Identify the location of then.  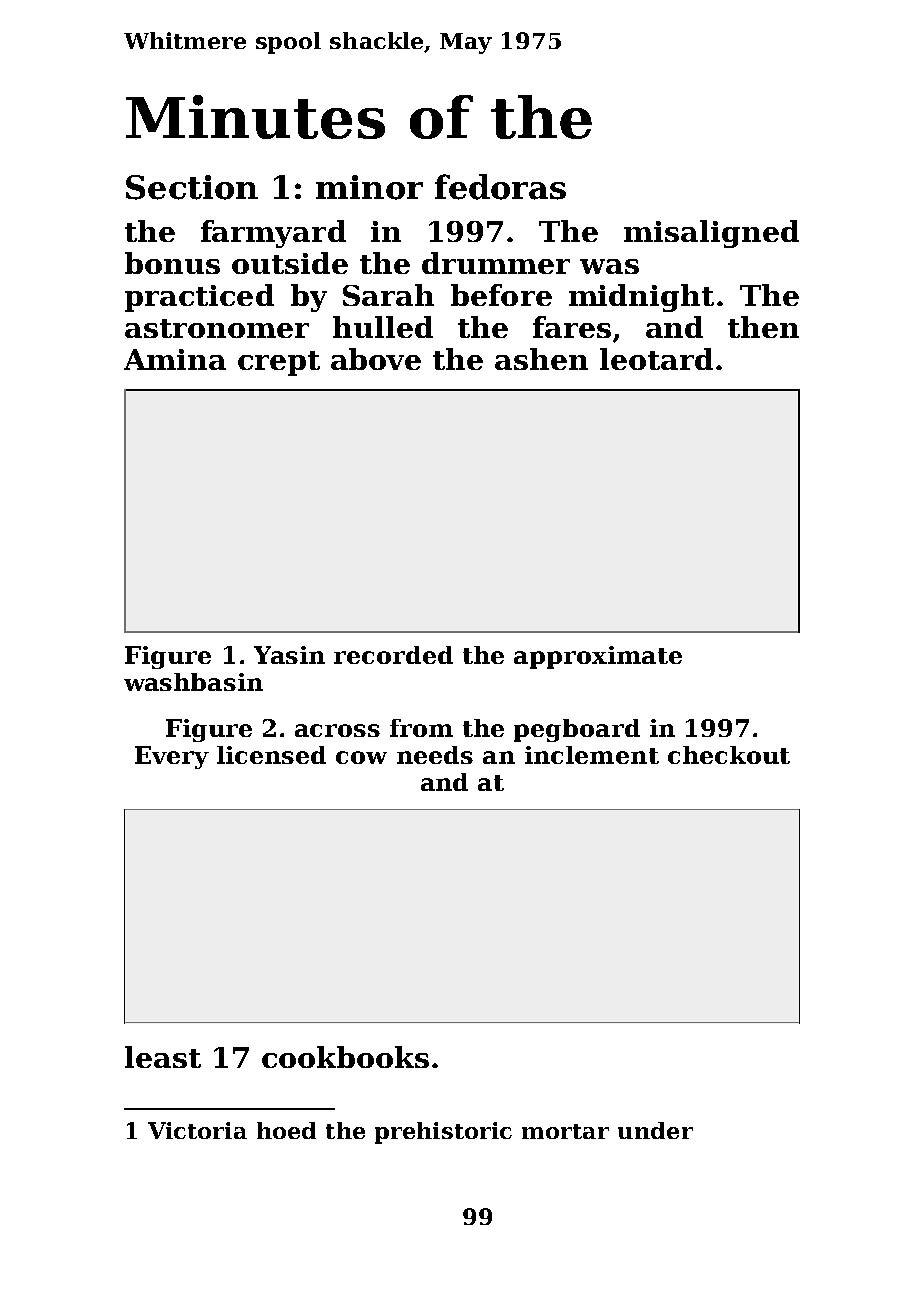
(763, 327).
